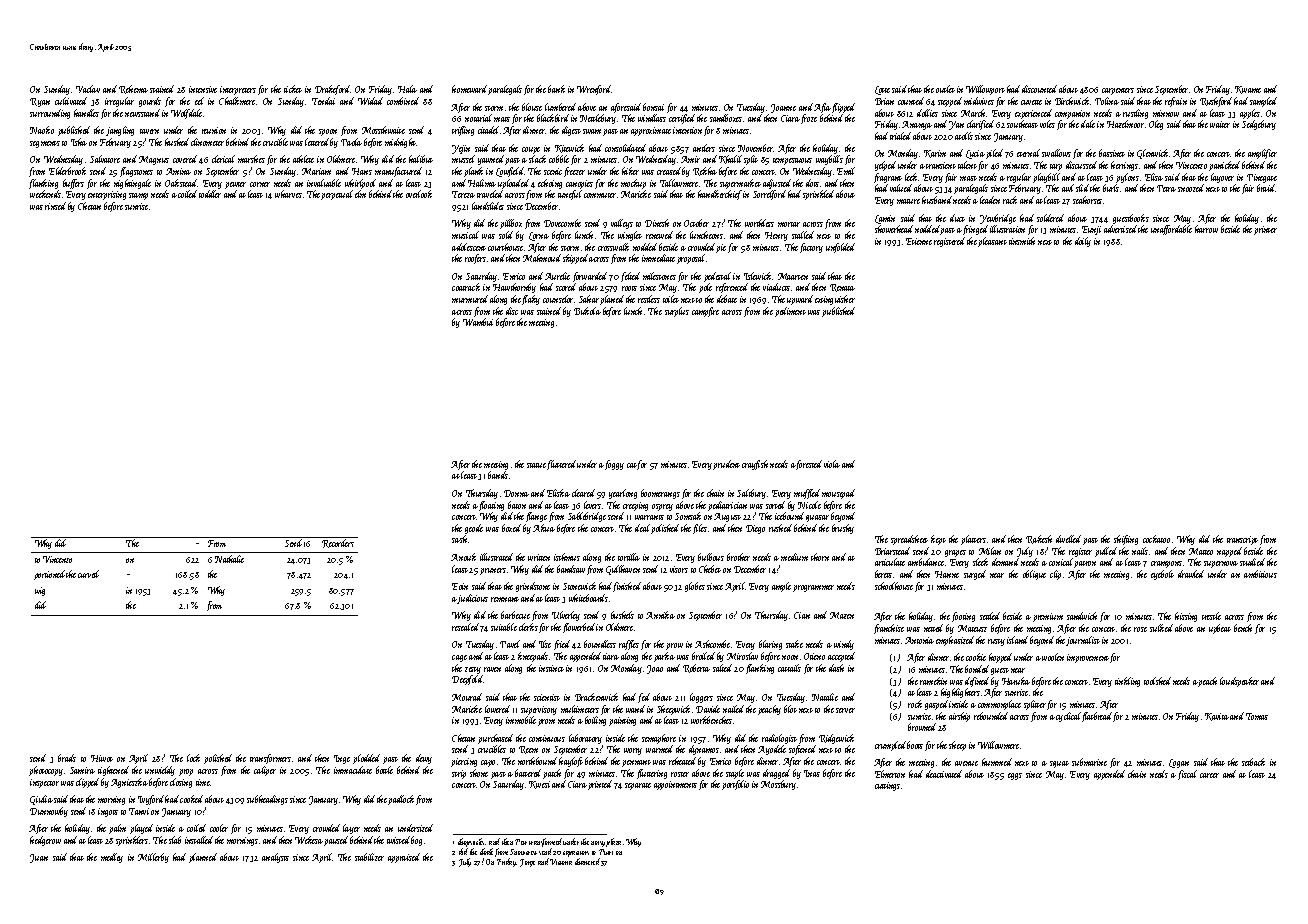  I want to click on planned, so click(203, 858).
